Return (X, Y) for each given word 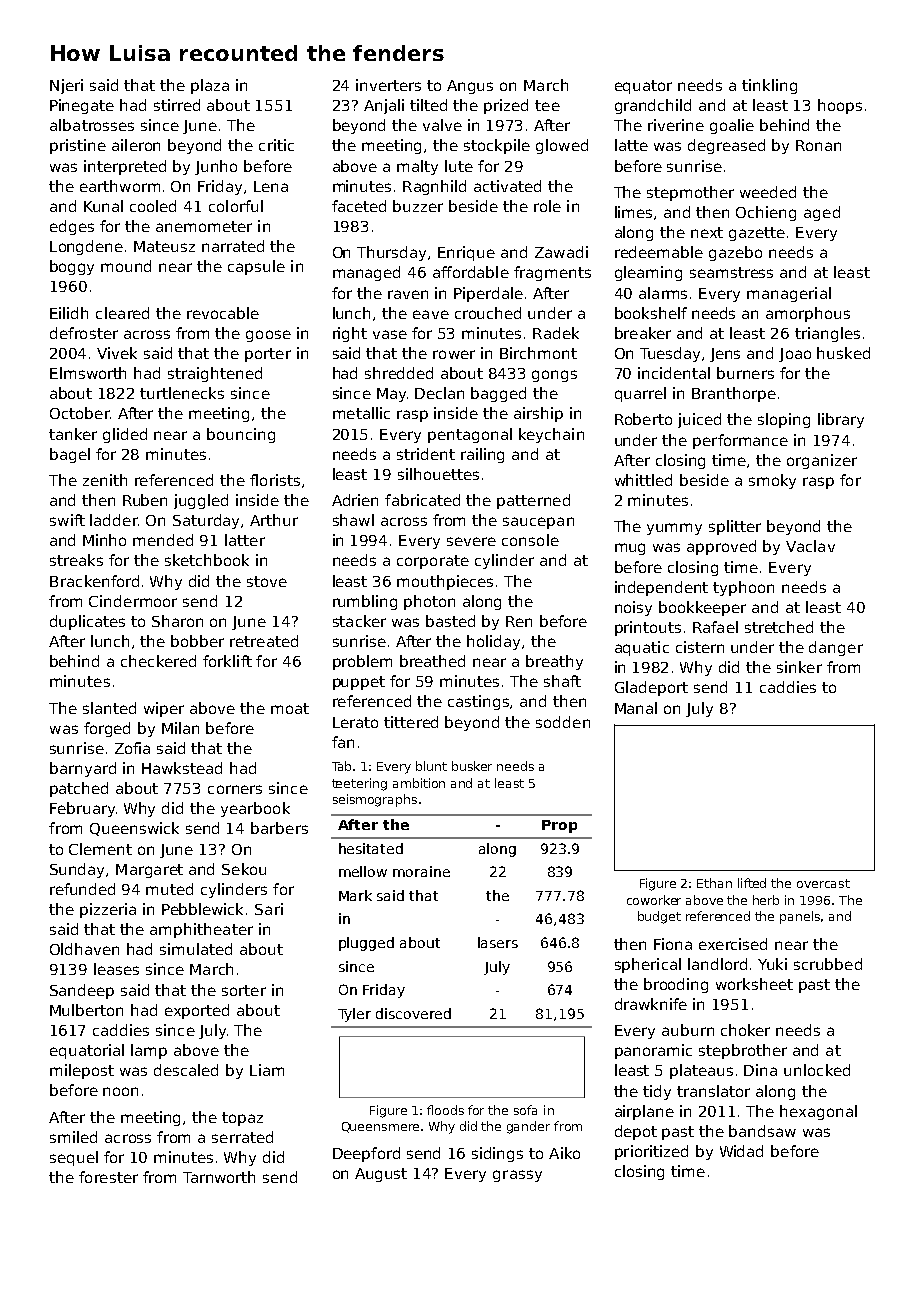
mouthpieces (445, 582)
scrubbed (828, 964)
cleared (122, 313)
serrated (242, 1137)
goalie (732, 126)
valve (442, 125)
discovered (413, 1013)
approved (721, 547)
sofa (525, 1110)
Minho (104, 540)
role (547, 206)
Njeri (66, 86)
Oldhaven (84, 949)
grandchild (653, 106)
